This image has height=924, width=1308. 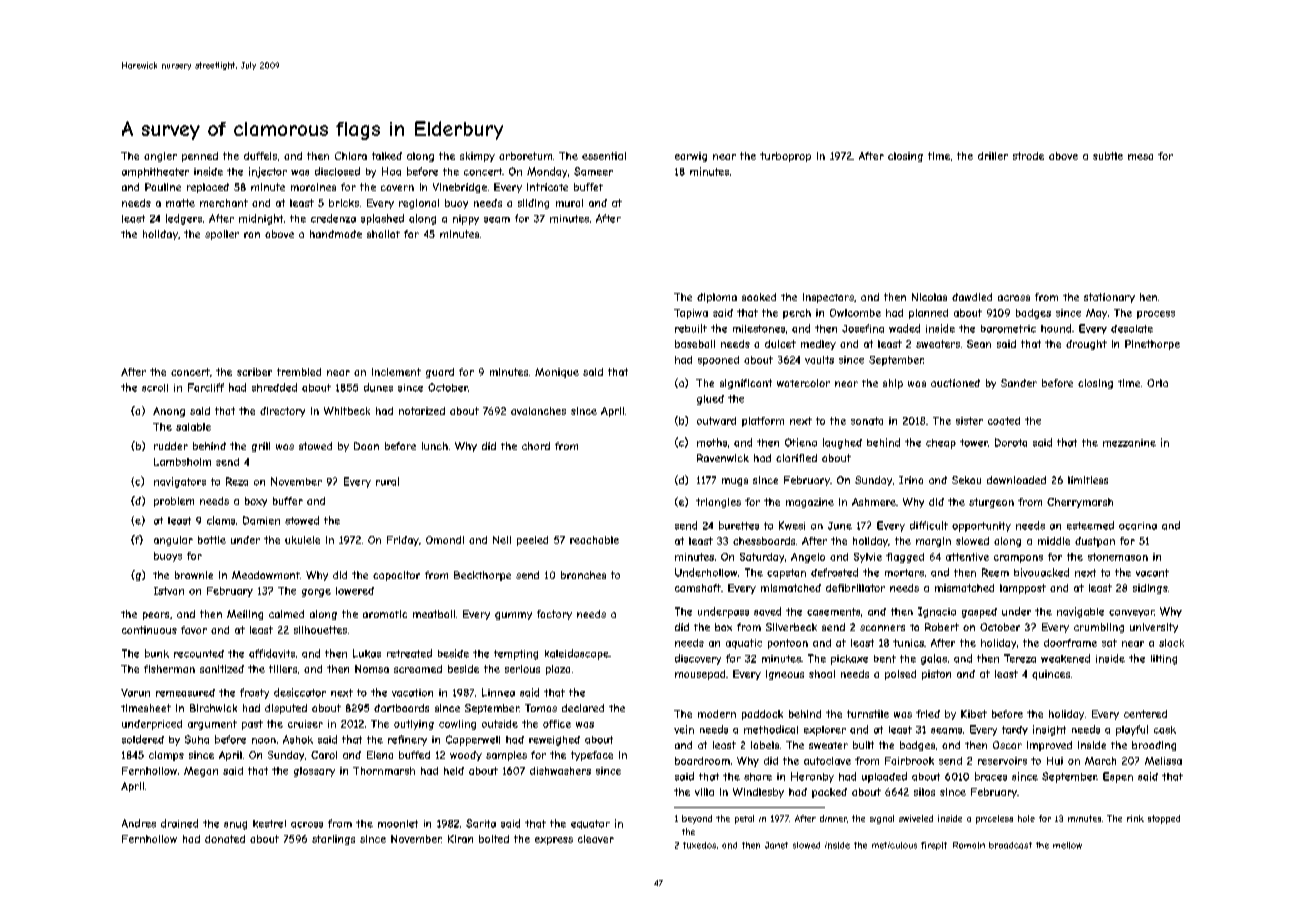 I want to click on triangles, so click(x=718, y=503).
